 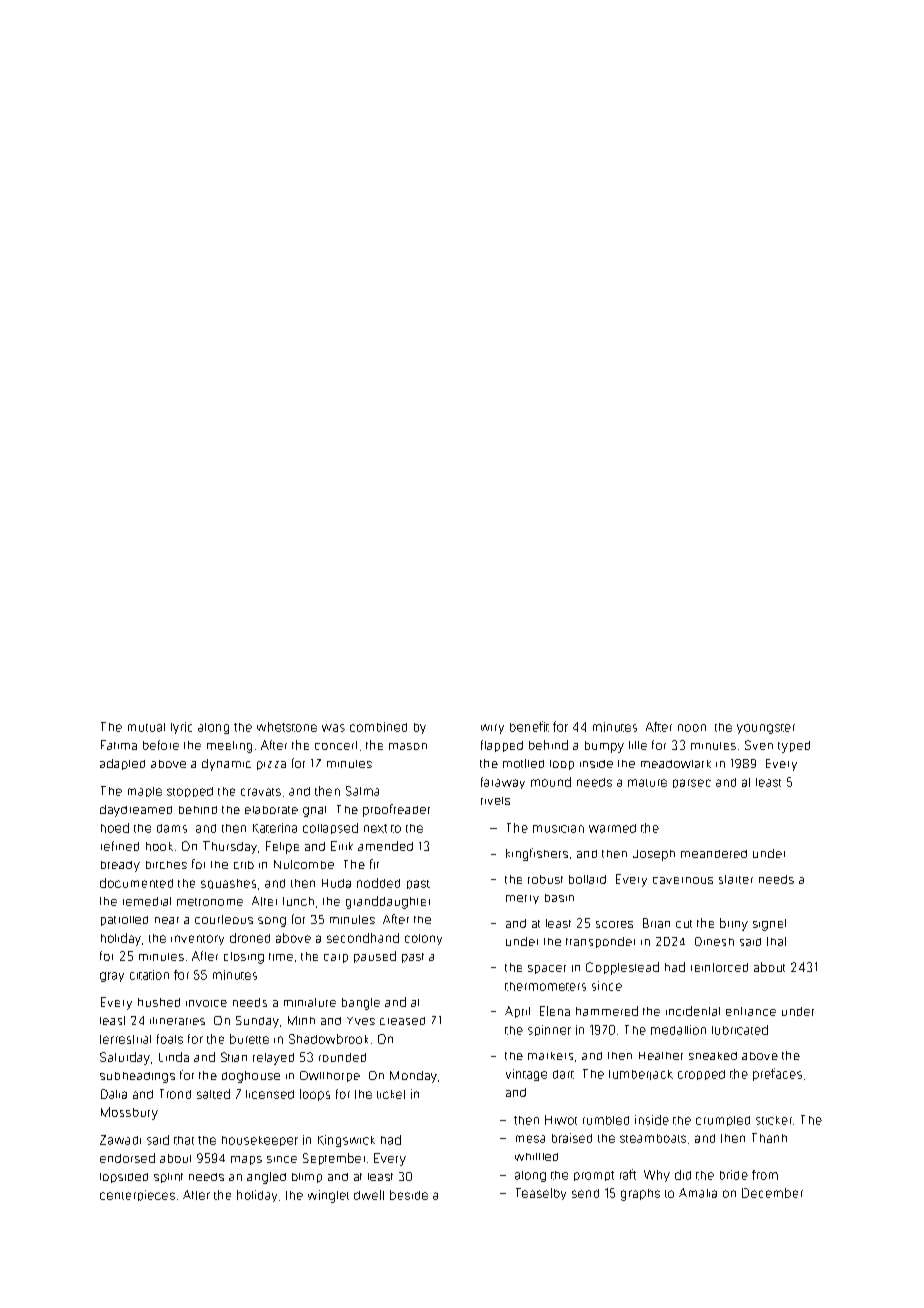 I want to click on Teaselby, so click(x=541, y=1194).
